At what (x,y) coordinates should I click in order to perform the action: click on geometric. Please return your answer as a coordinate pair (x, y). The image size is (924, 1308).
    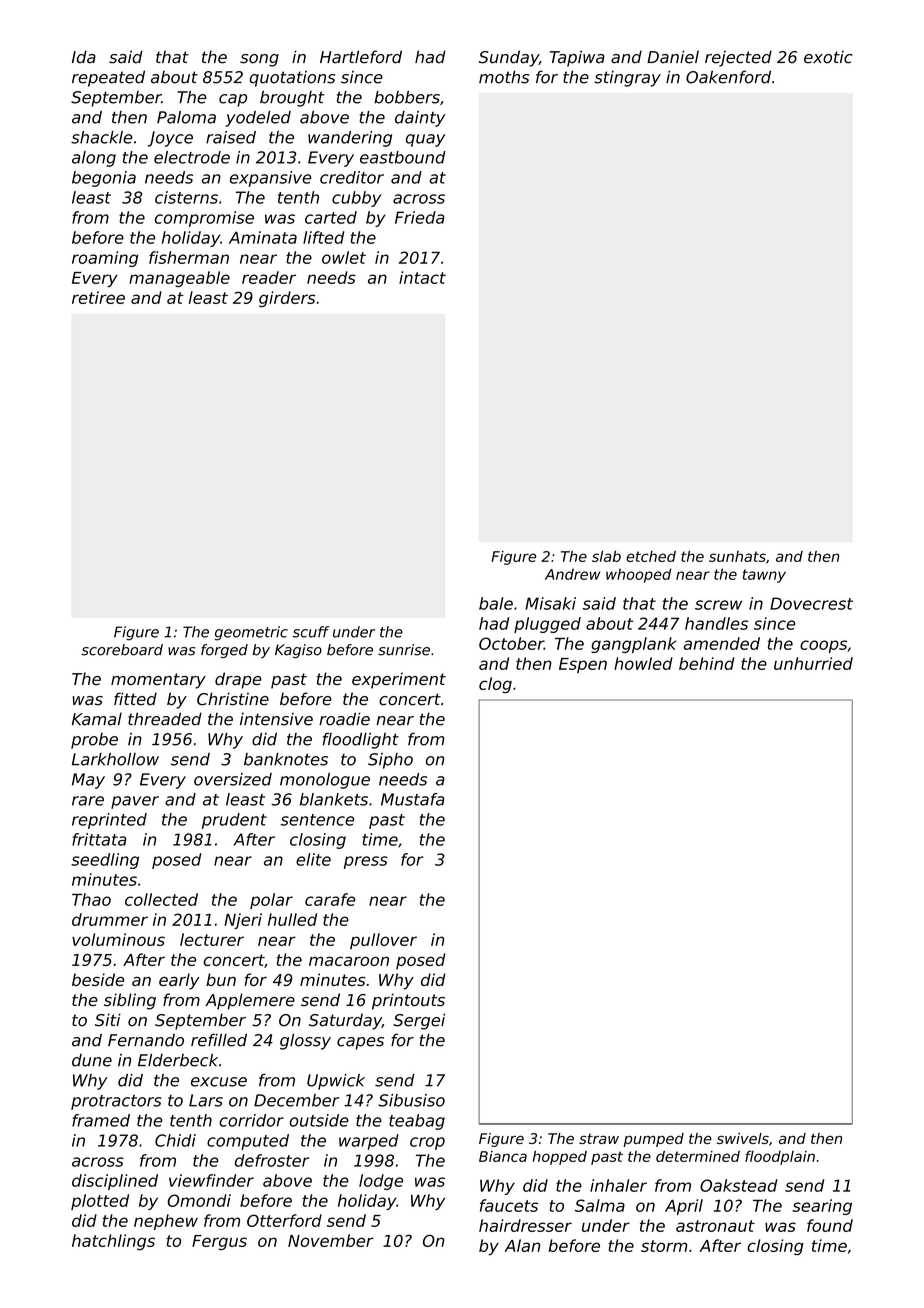
    Looking at the image, I should click on (251, 633).
